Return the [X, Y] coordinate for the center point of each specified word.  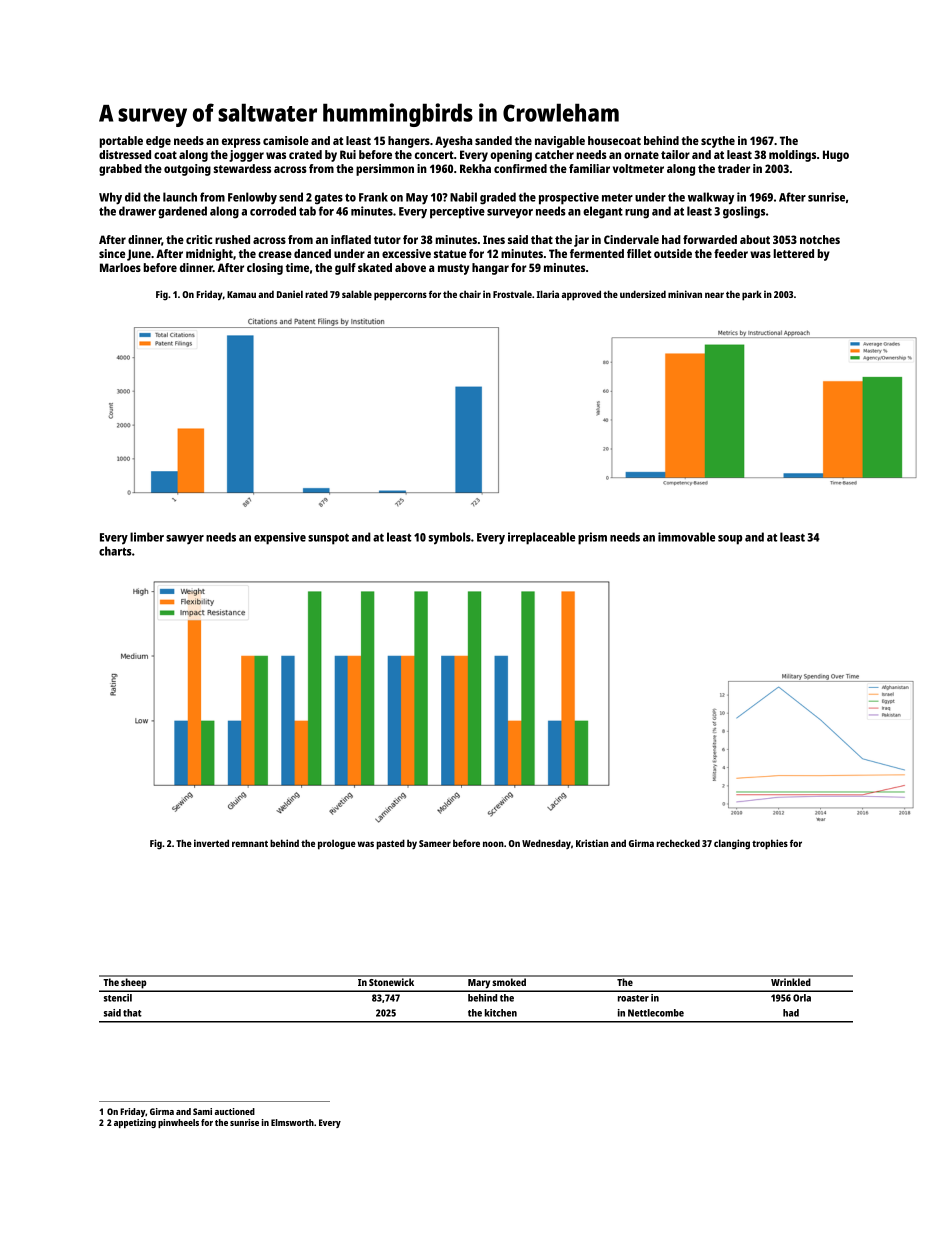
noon [493, 844]
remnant [250, 843]
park [752, 295]
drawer [137, 211]
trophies [770, 844]
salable [357, 294]
